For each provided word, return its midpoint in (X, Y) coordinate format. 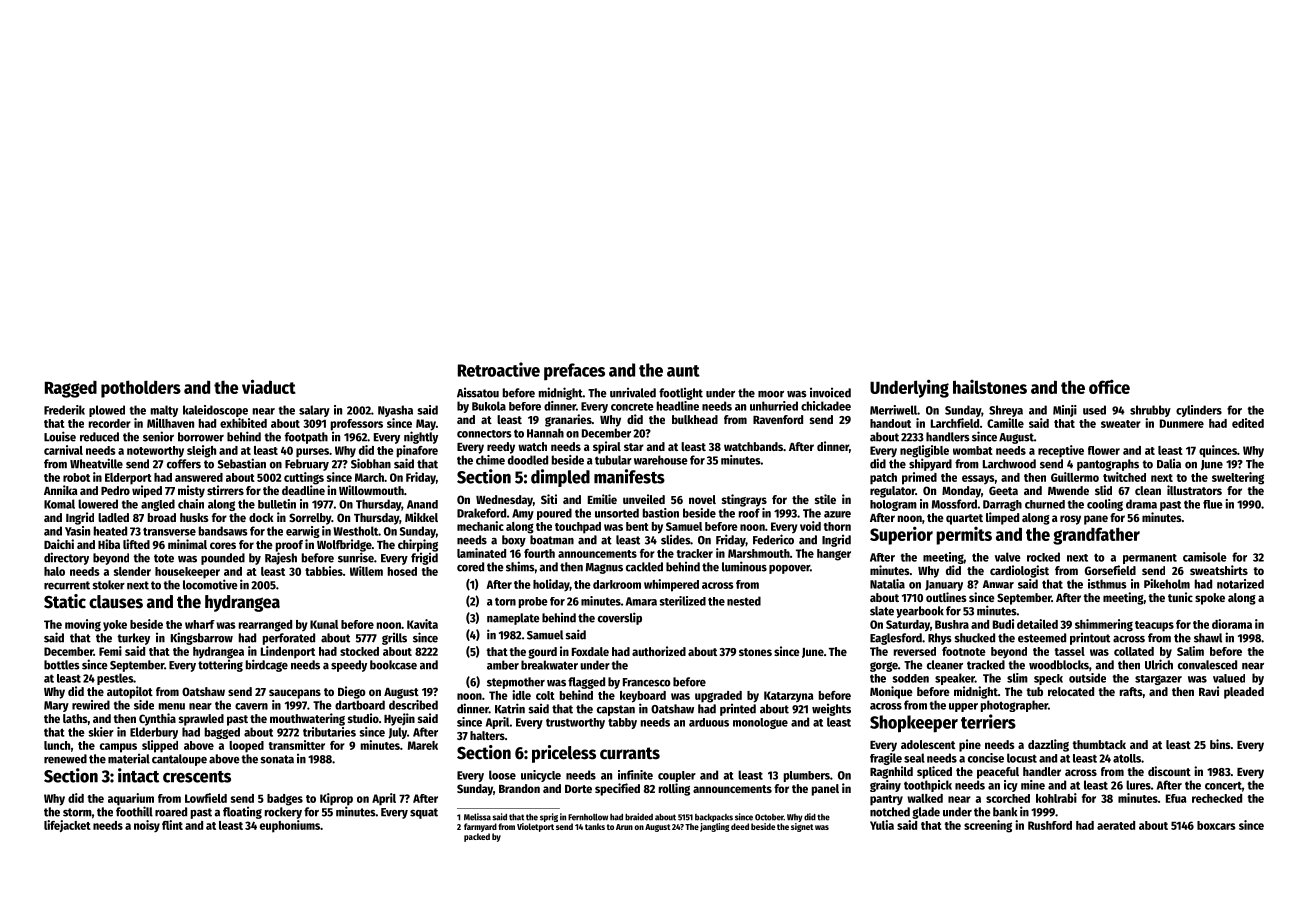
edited (1248, 423)
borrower (201, 437)
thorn (837, 526)
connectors (484, 434)
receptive (1061, 451)
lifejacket (67, 826)
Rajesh (281, 558)
